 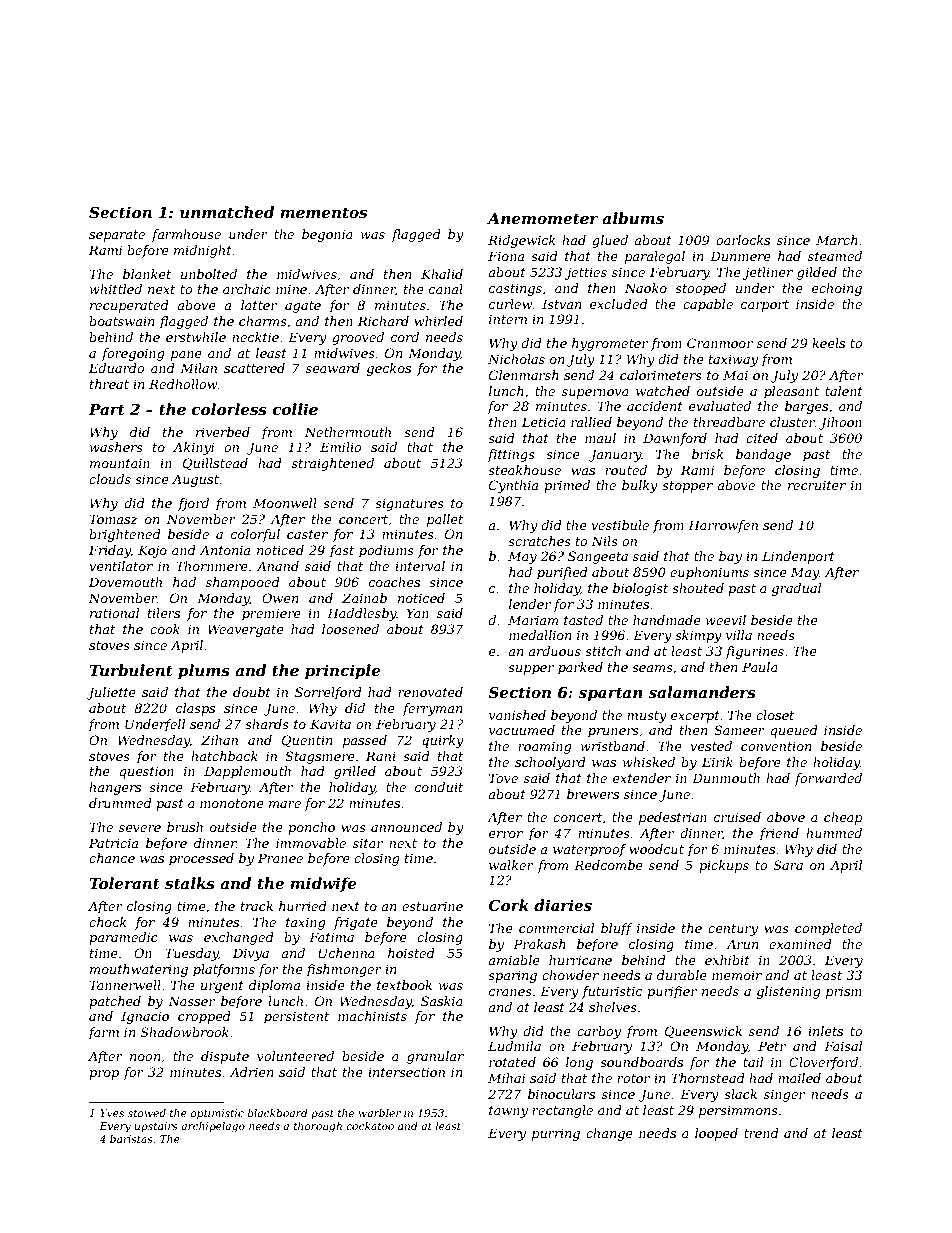 I want to click on bluff, so click(x=617, y=929).
